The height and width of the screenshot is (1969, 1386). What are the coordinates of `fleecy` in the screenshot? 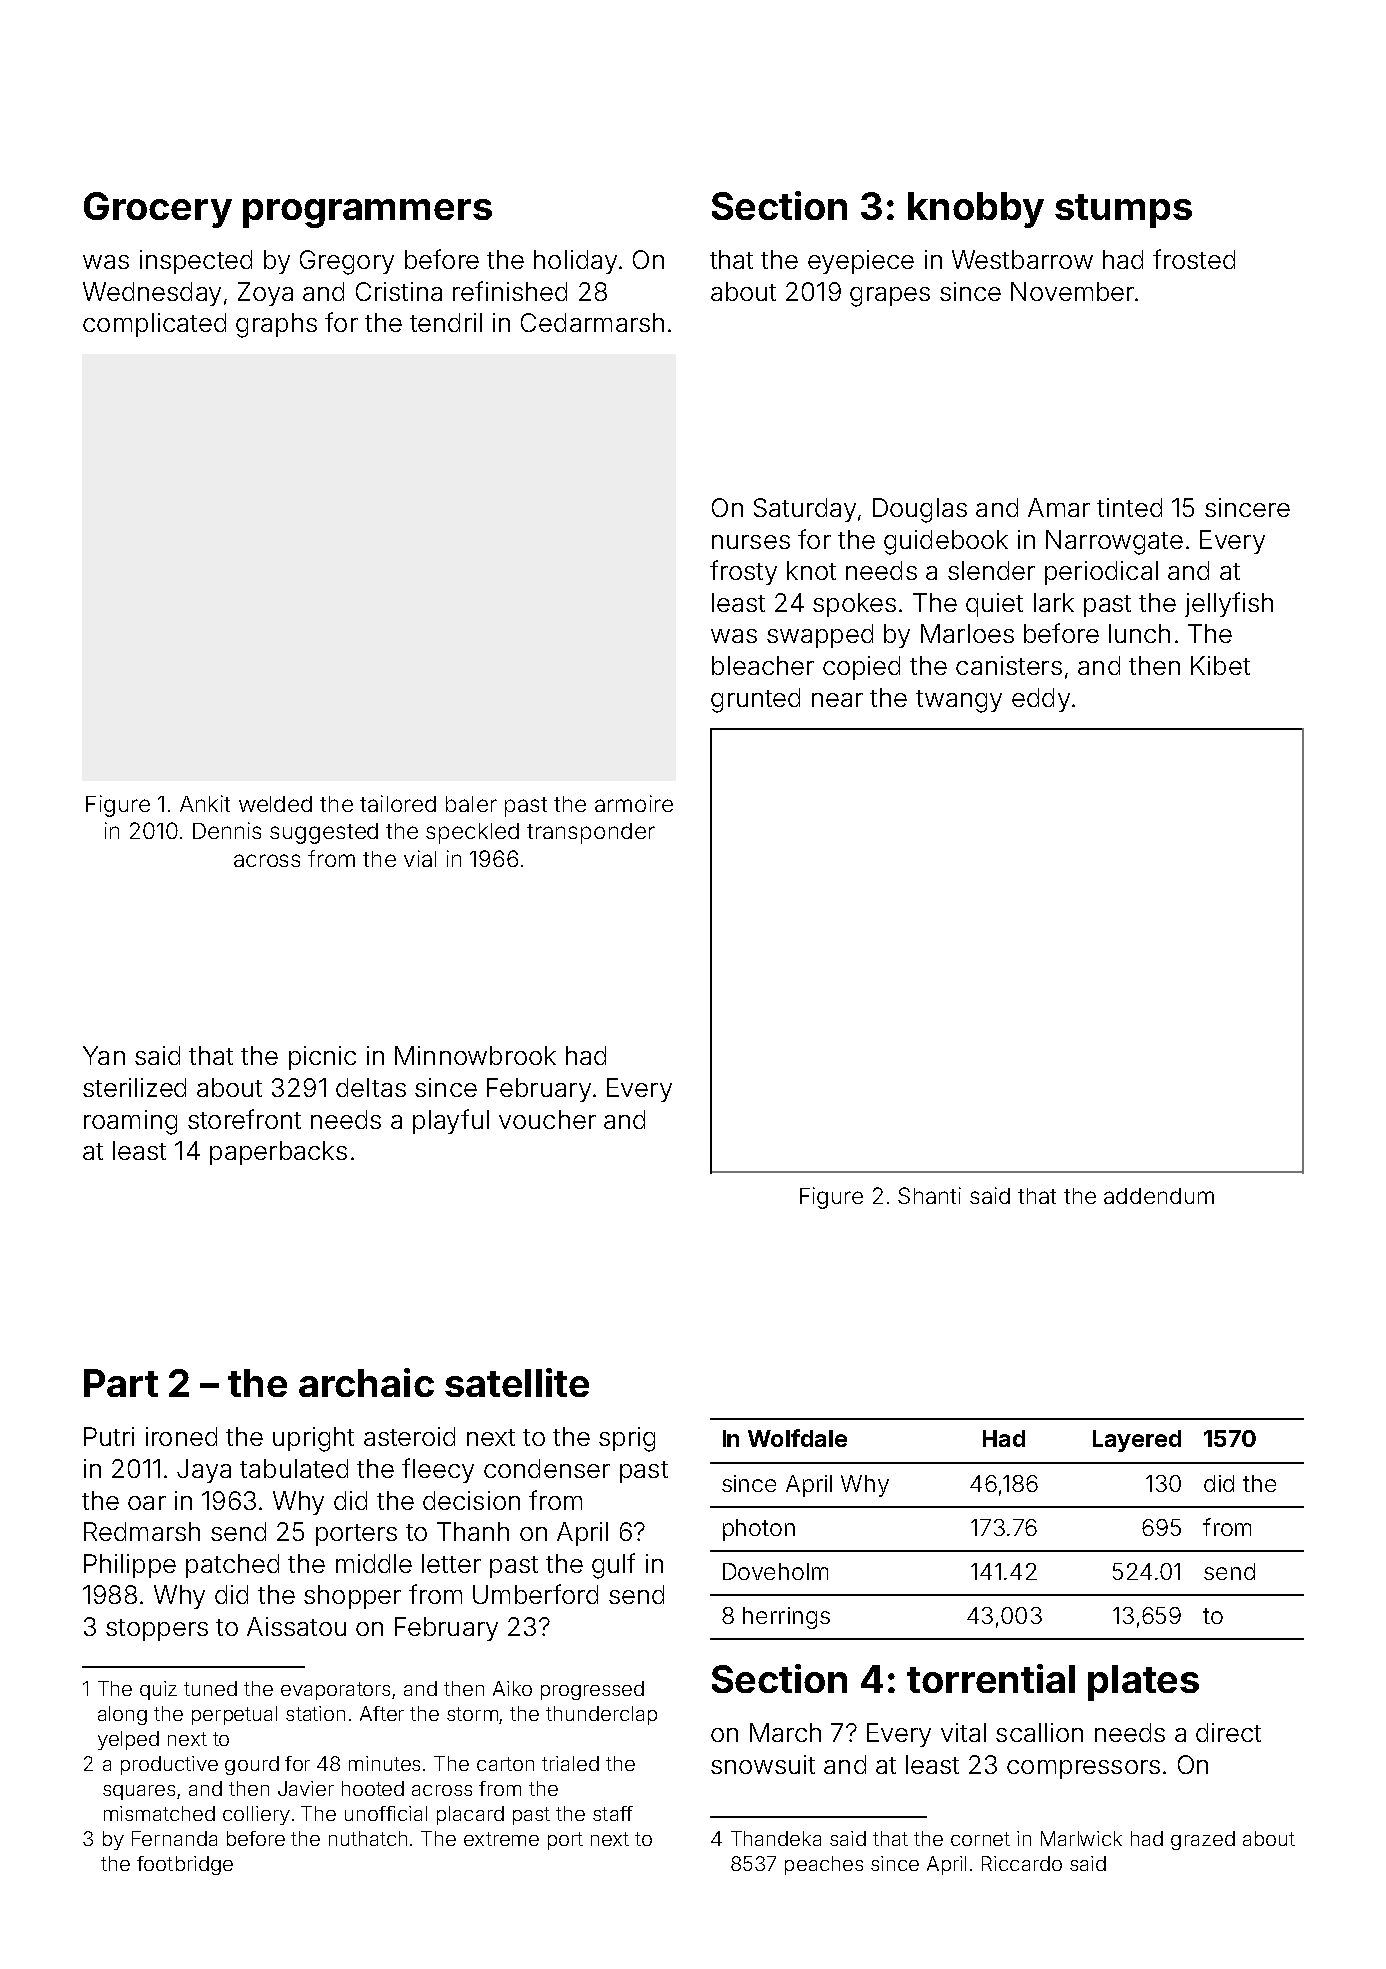 It's located at (438, 1470).
